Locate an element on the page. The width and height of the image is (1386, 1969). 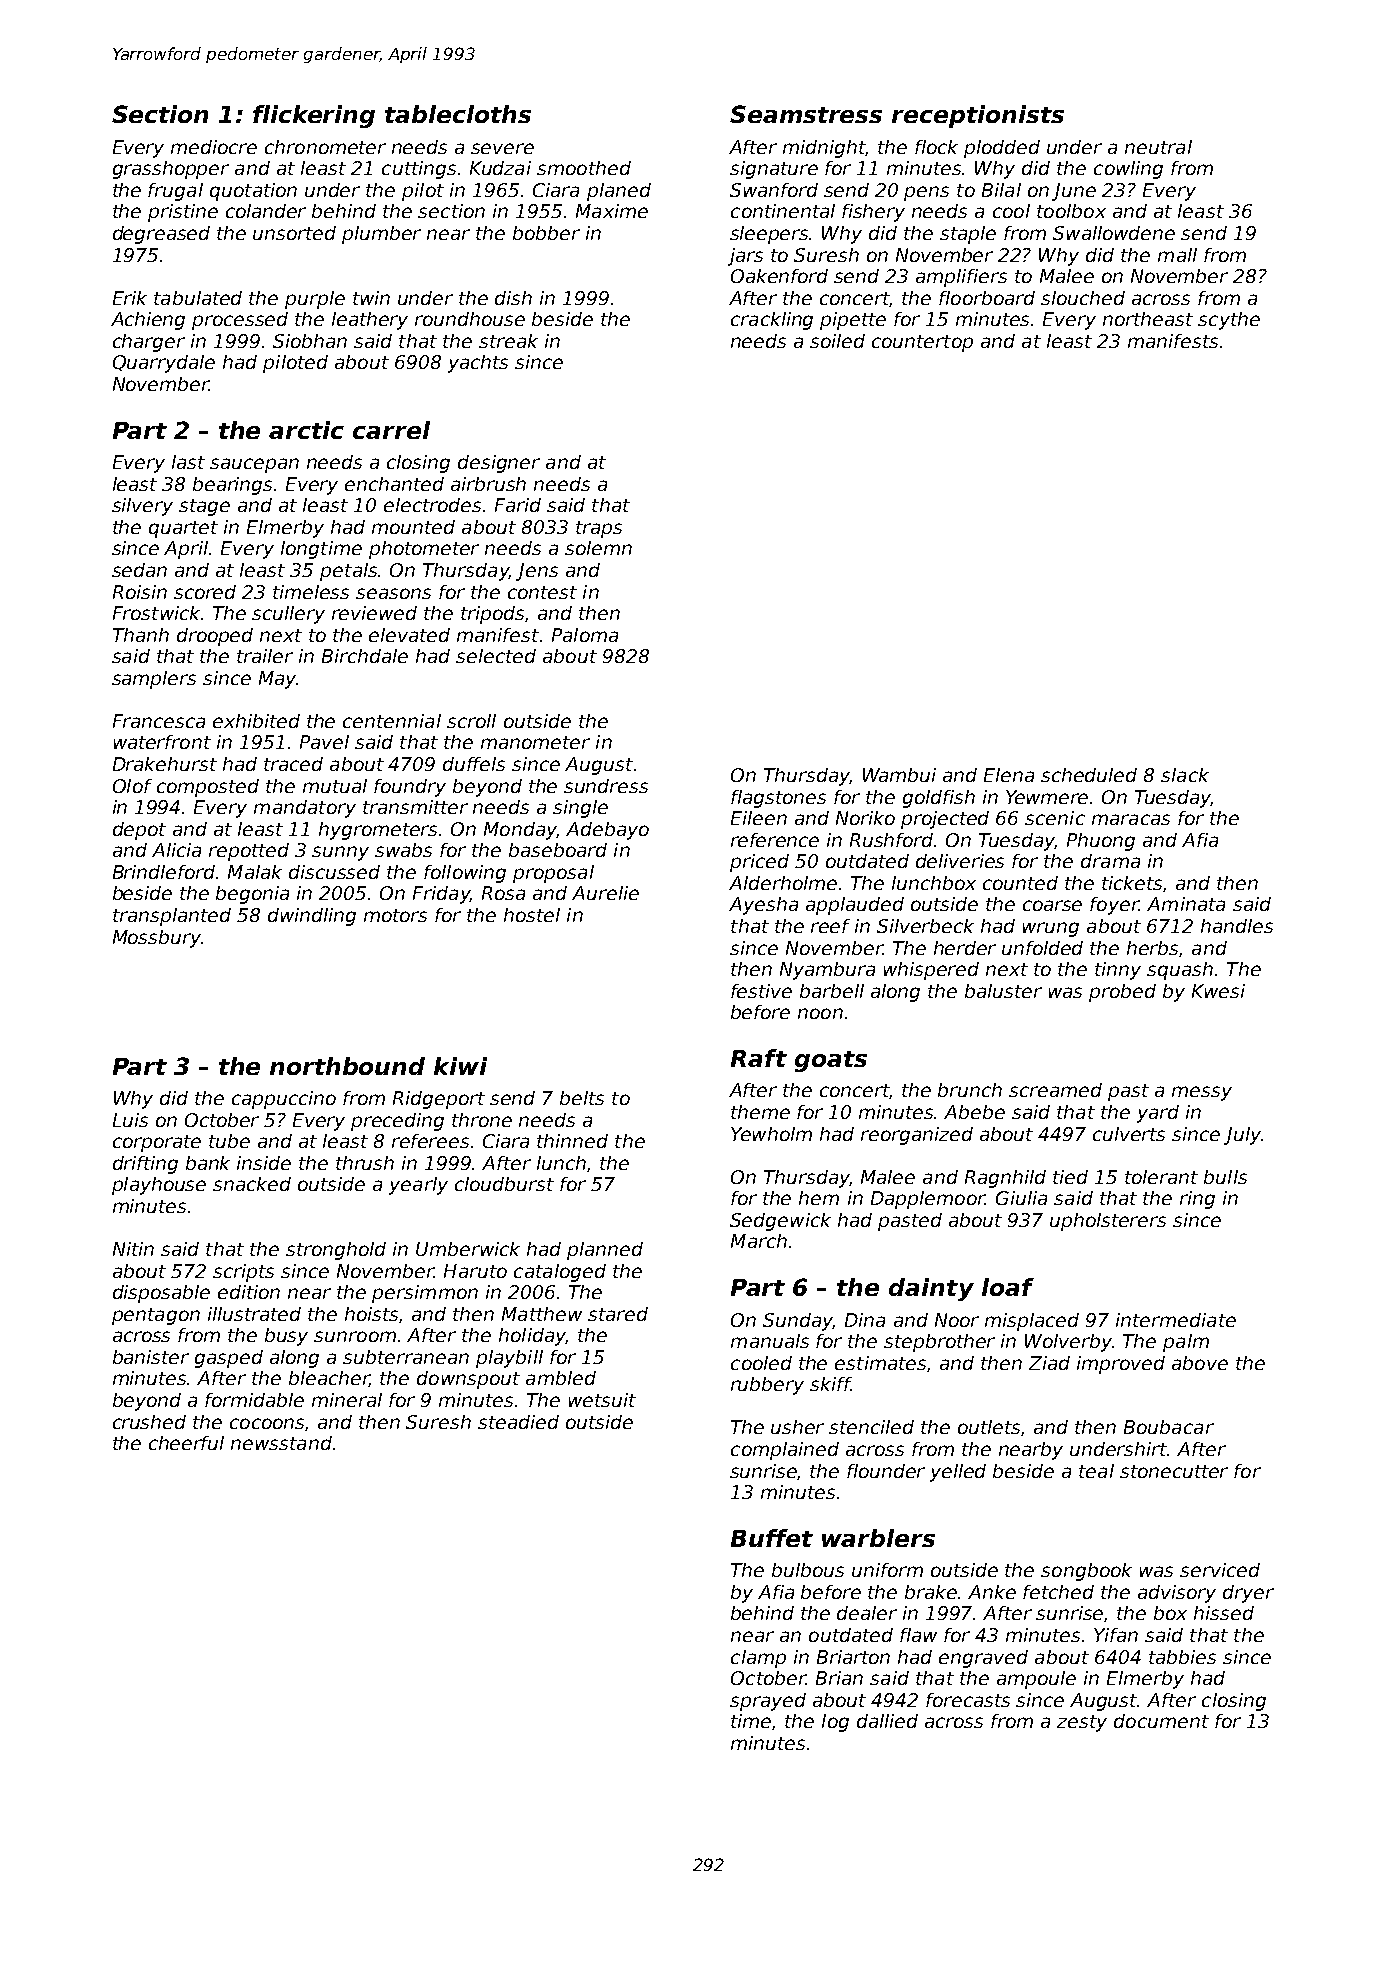
dwindling is located at coordinates (312, 917).
